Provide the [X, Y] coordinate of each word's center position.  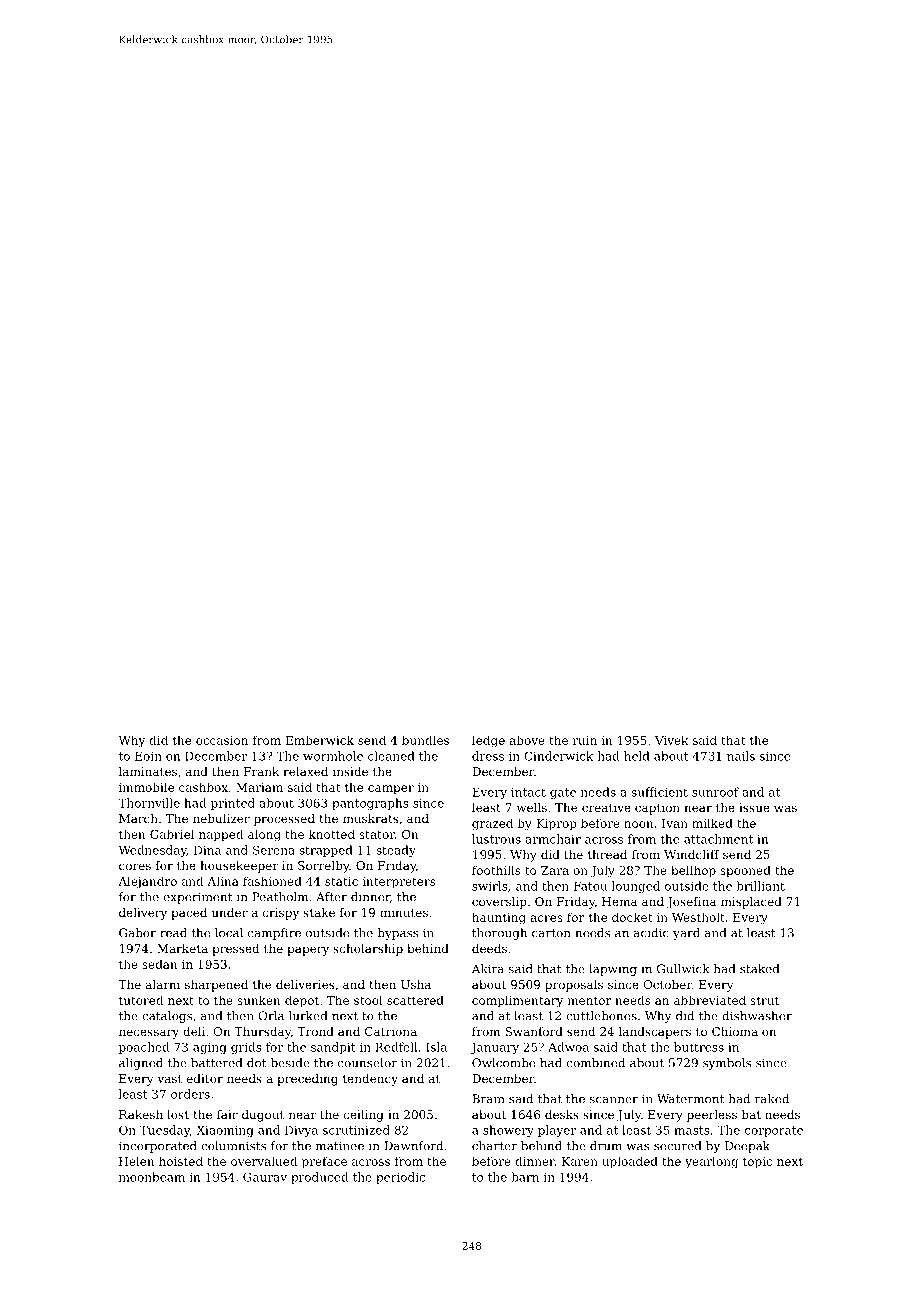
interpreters [399, 883]
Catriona [391, 1031]
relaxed [305, 771]
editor [205, 1078]
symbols [727, 1064]
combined [596, 1063]
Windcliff [692, 854]
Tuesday [165, 1131]
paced [189, 914]
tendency [370, 1080]
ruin [585, 740]
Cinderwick [558, 756]
